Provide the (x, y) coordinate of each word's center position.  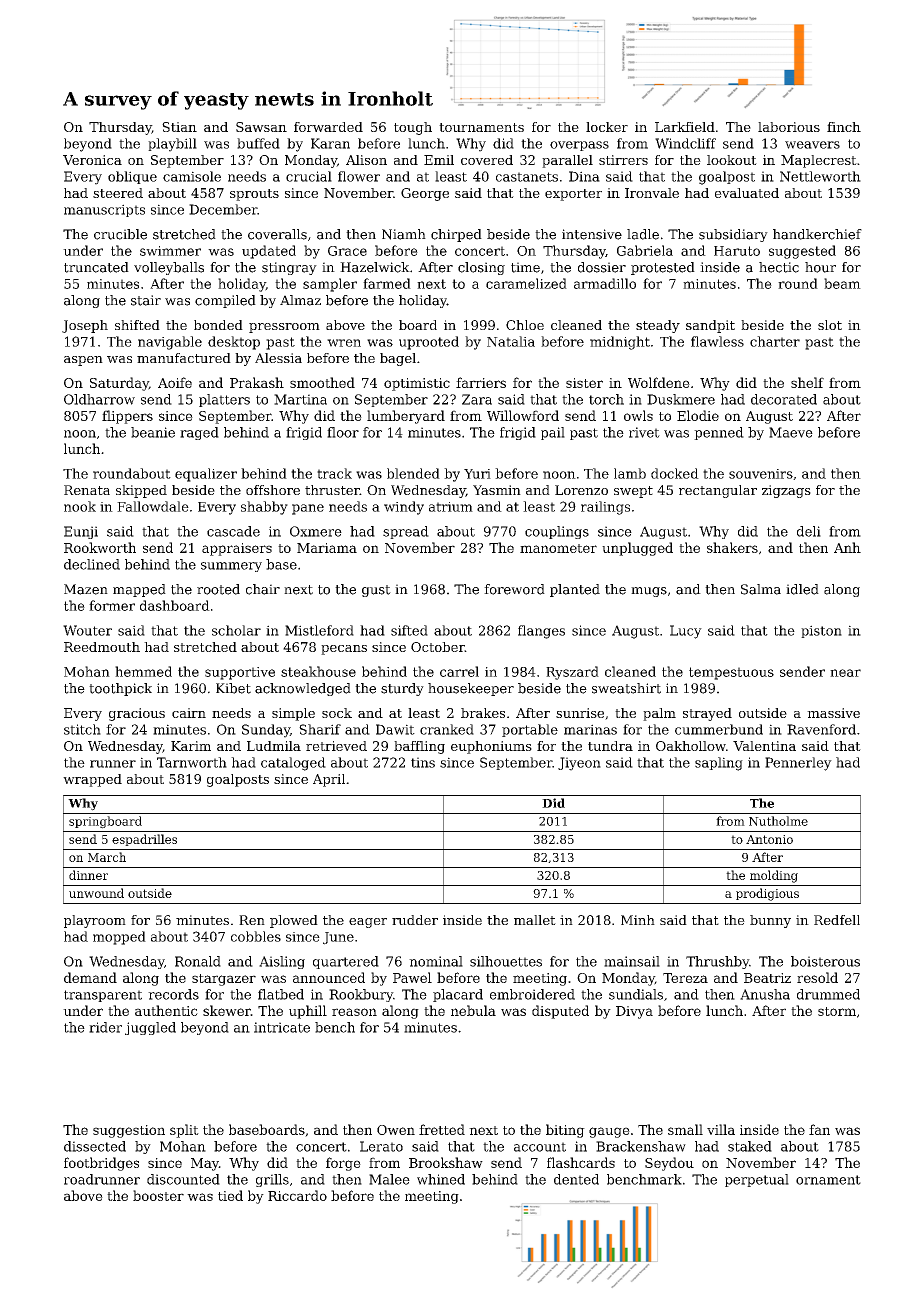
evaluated (747, 193)
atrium (451, 507)
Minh (638, 920)
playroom (95, 921)
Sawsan (261, 127)
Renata (87, 490)
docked (675, 473)
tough (413, 128)
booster (158, 1195)
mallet (535, 920)
